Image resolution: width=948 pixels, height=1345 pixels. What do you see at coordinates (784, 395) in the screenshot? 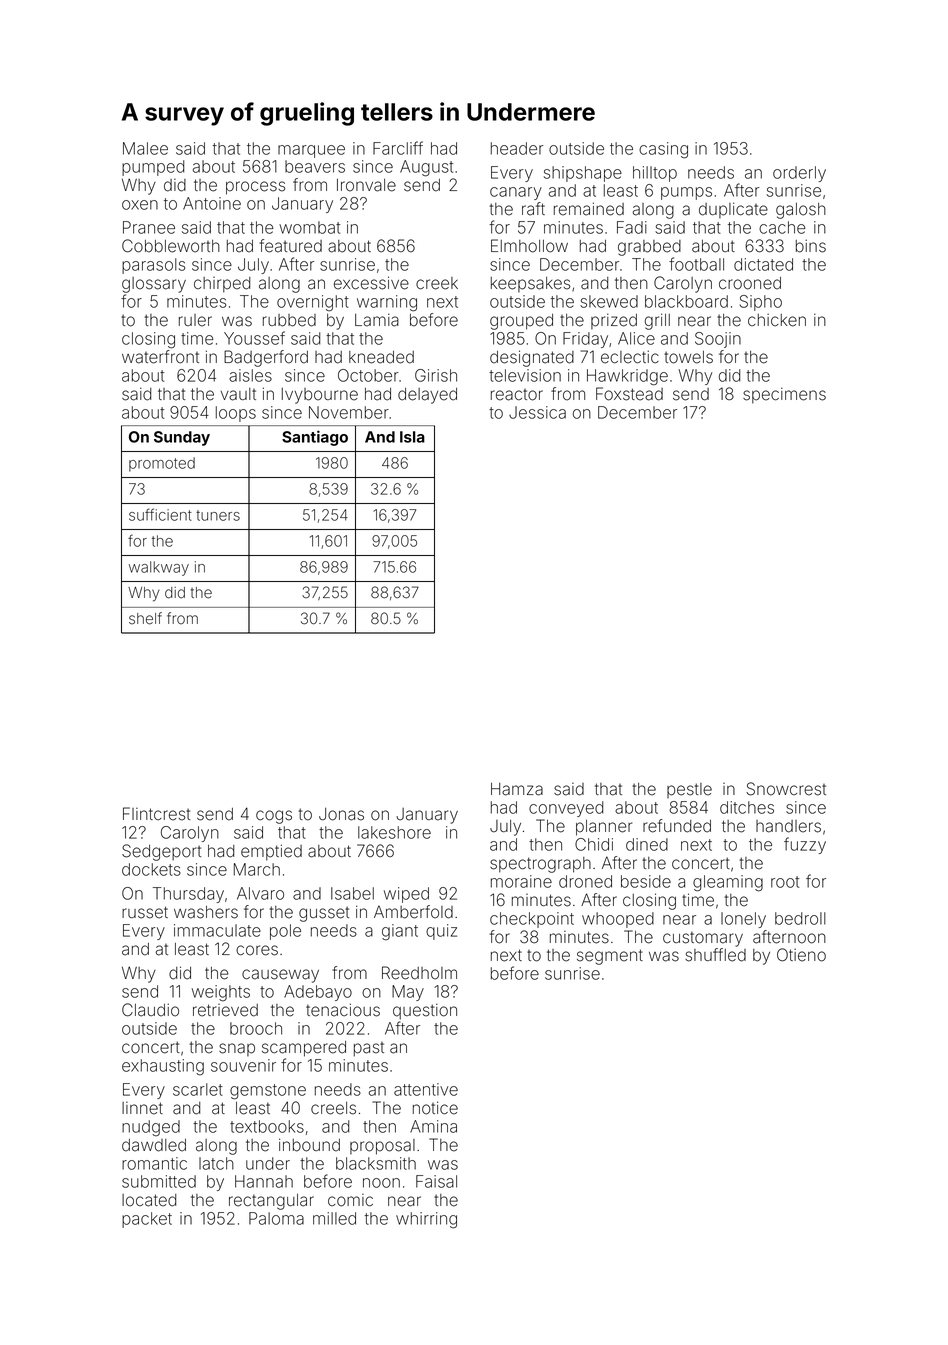
I see `specimens` at bounding box center [784, 395].
